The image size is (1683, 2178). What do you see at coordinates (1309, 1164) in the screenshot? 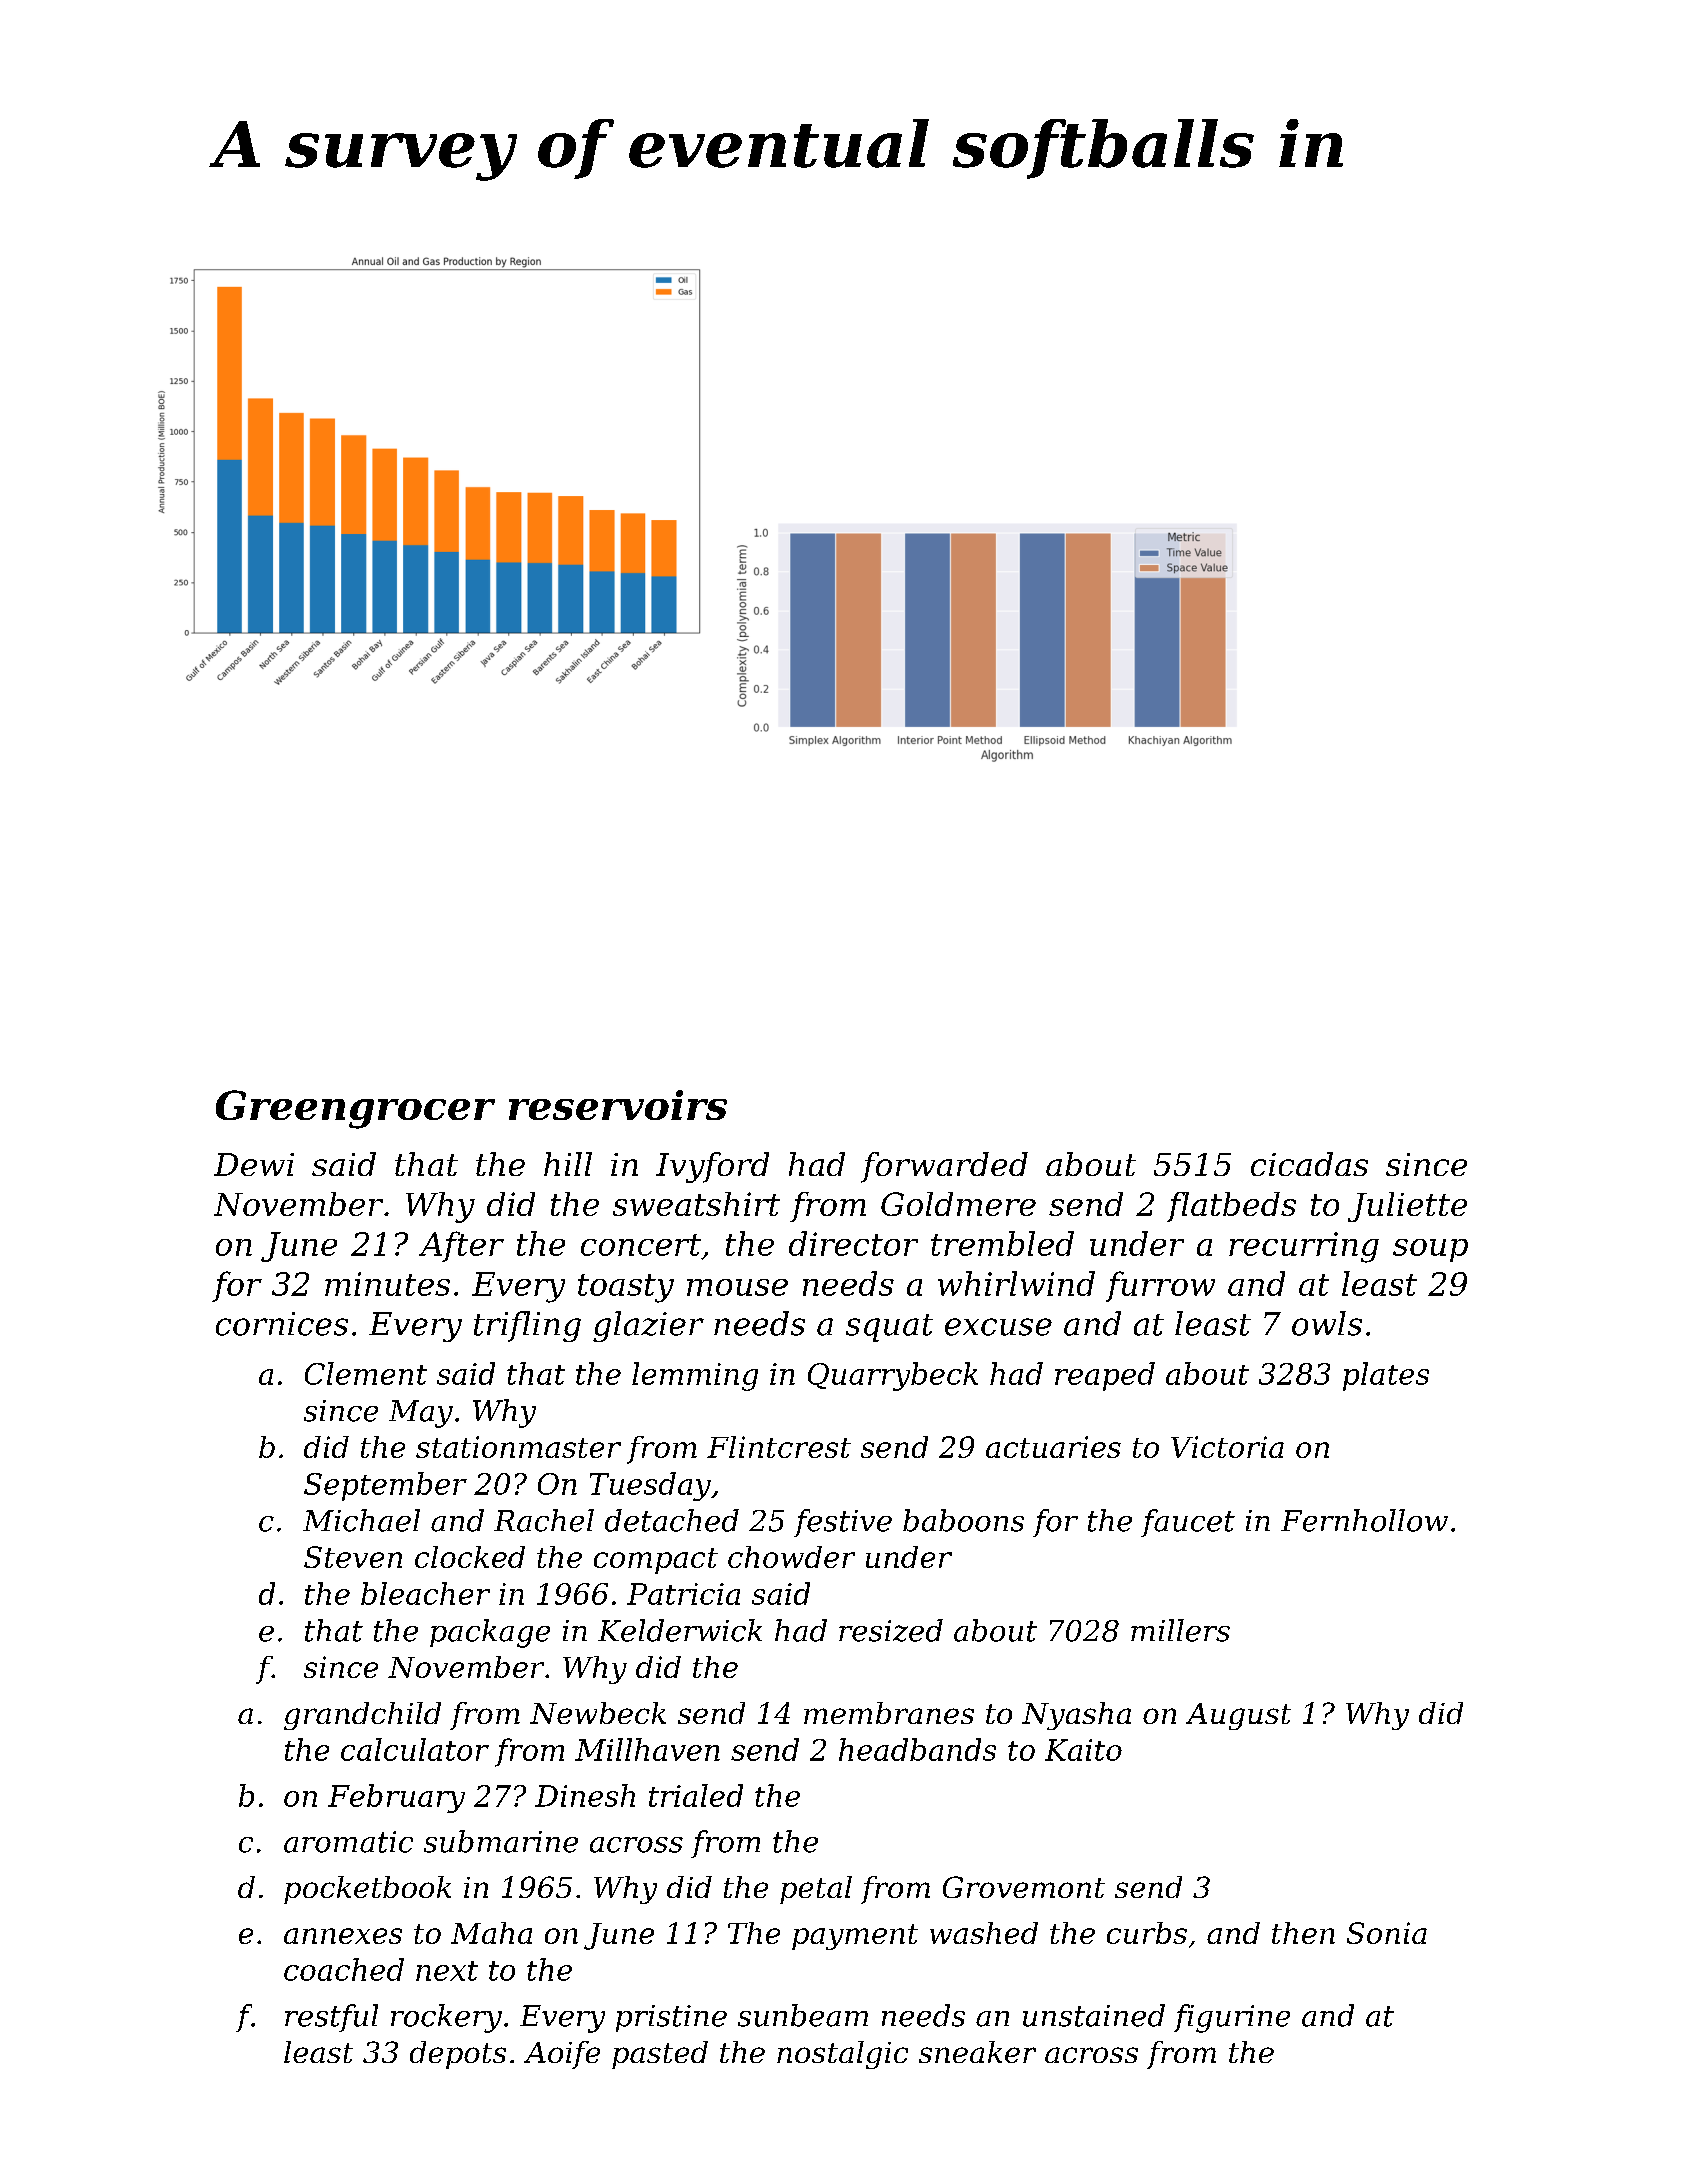
I see `cicadas` at bounding box center [1309, 1164].
